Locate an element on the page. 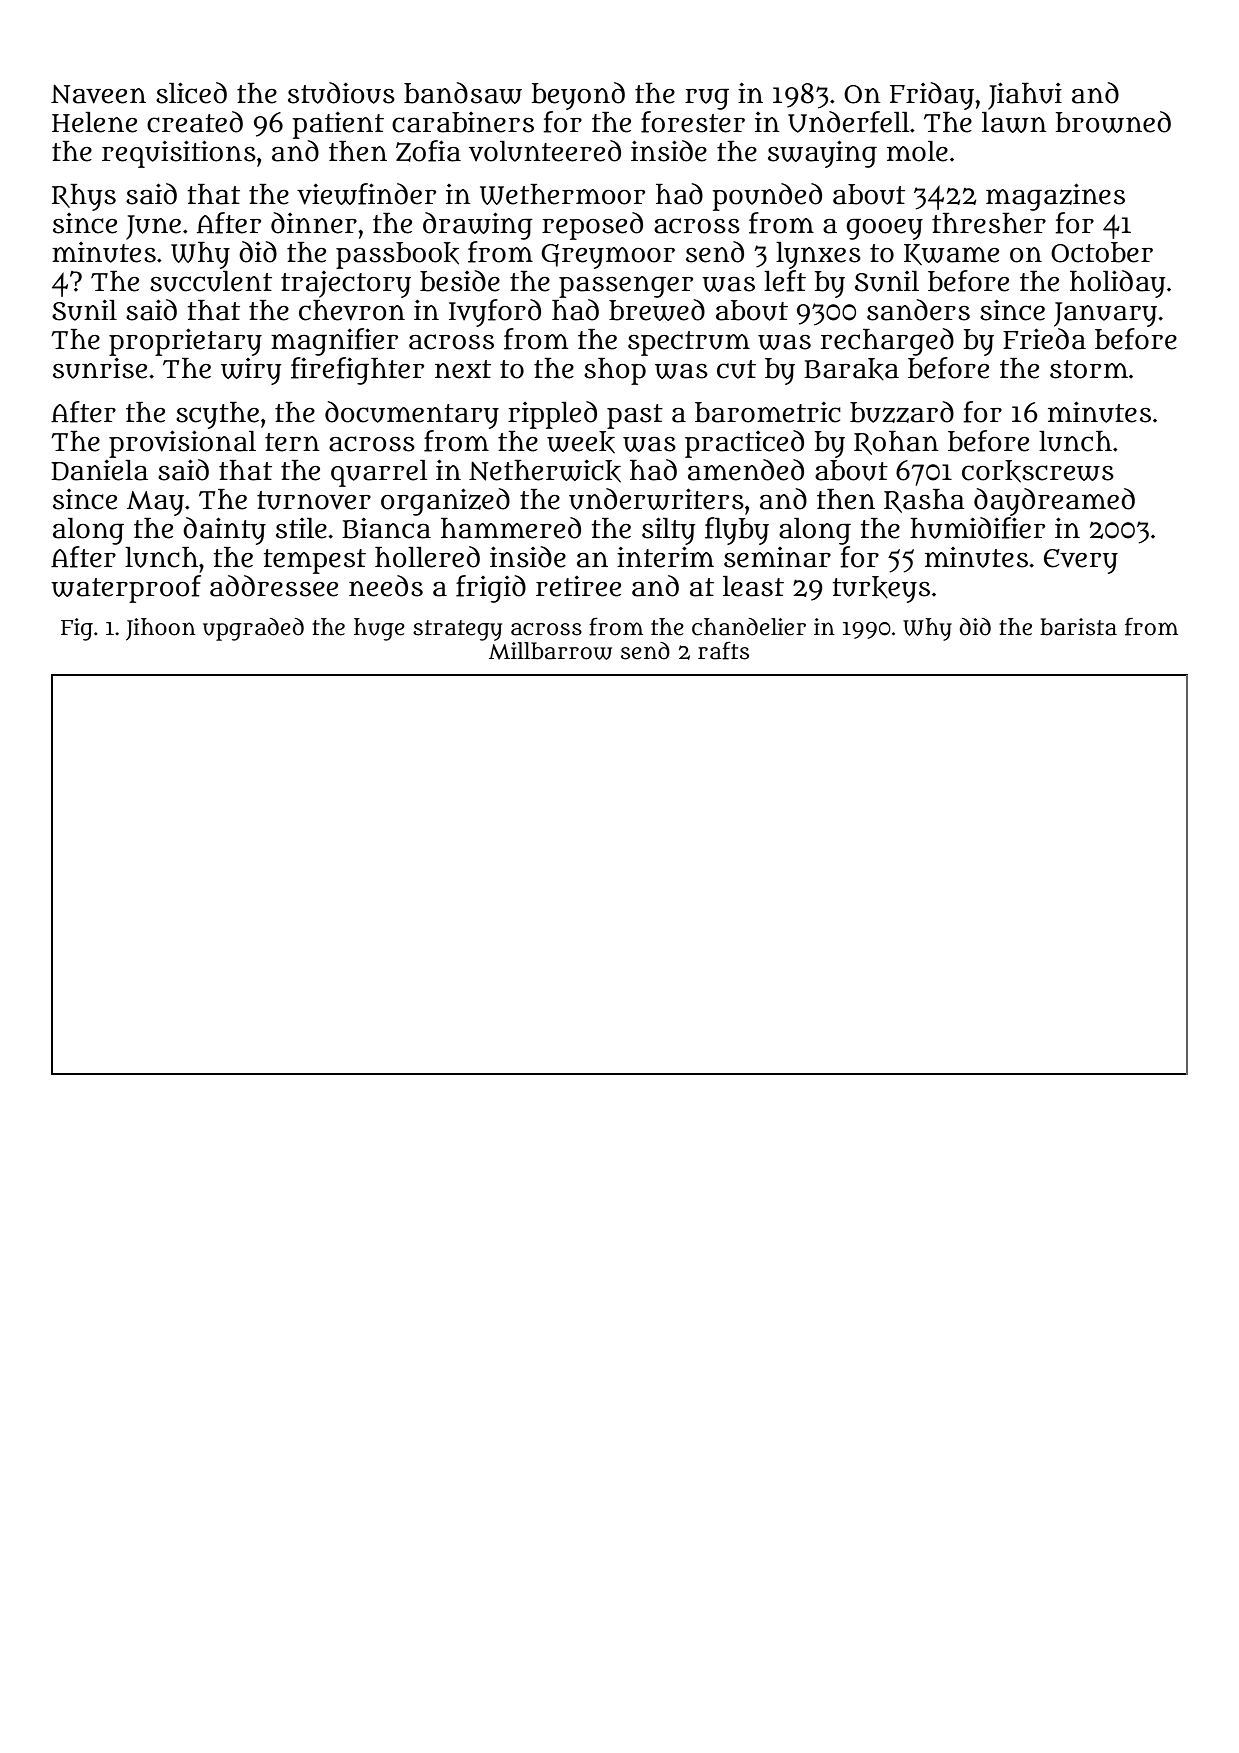  studious is located at coordinates (341, 93).
